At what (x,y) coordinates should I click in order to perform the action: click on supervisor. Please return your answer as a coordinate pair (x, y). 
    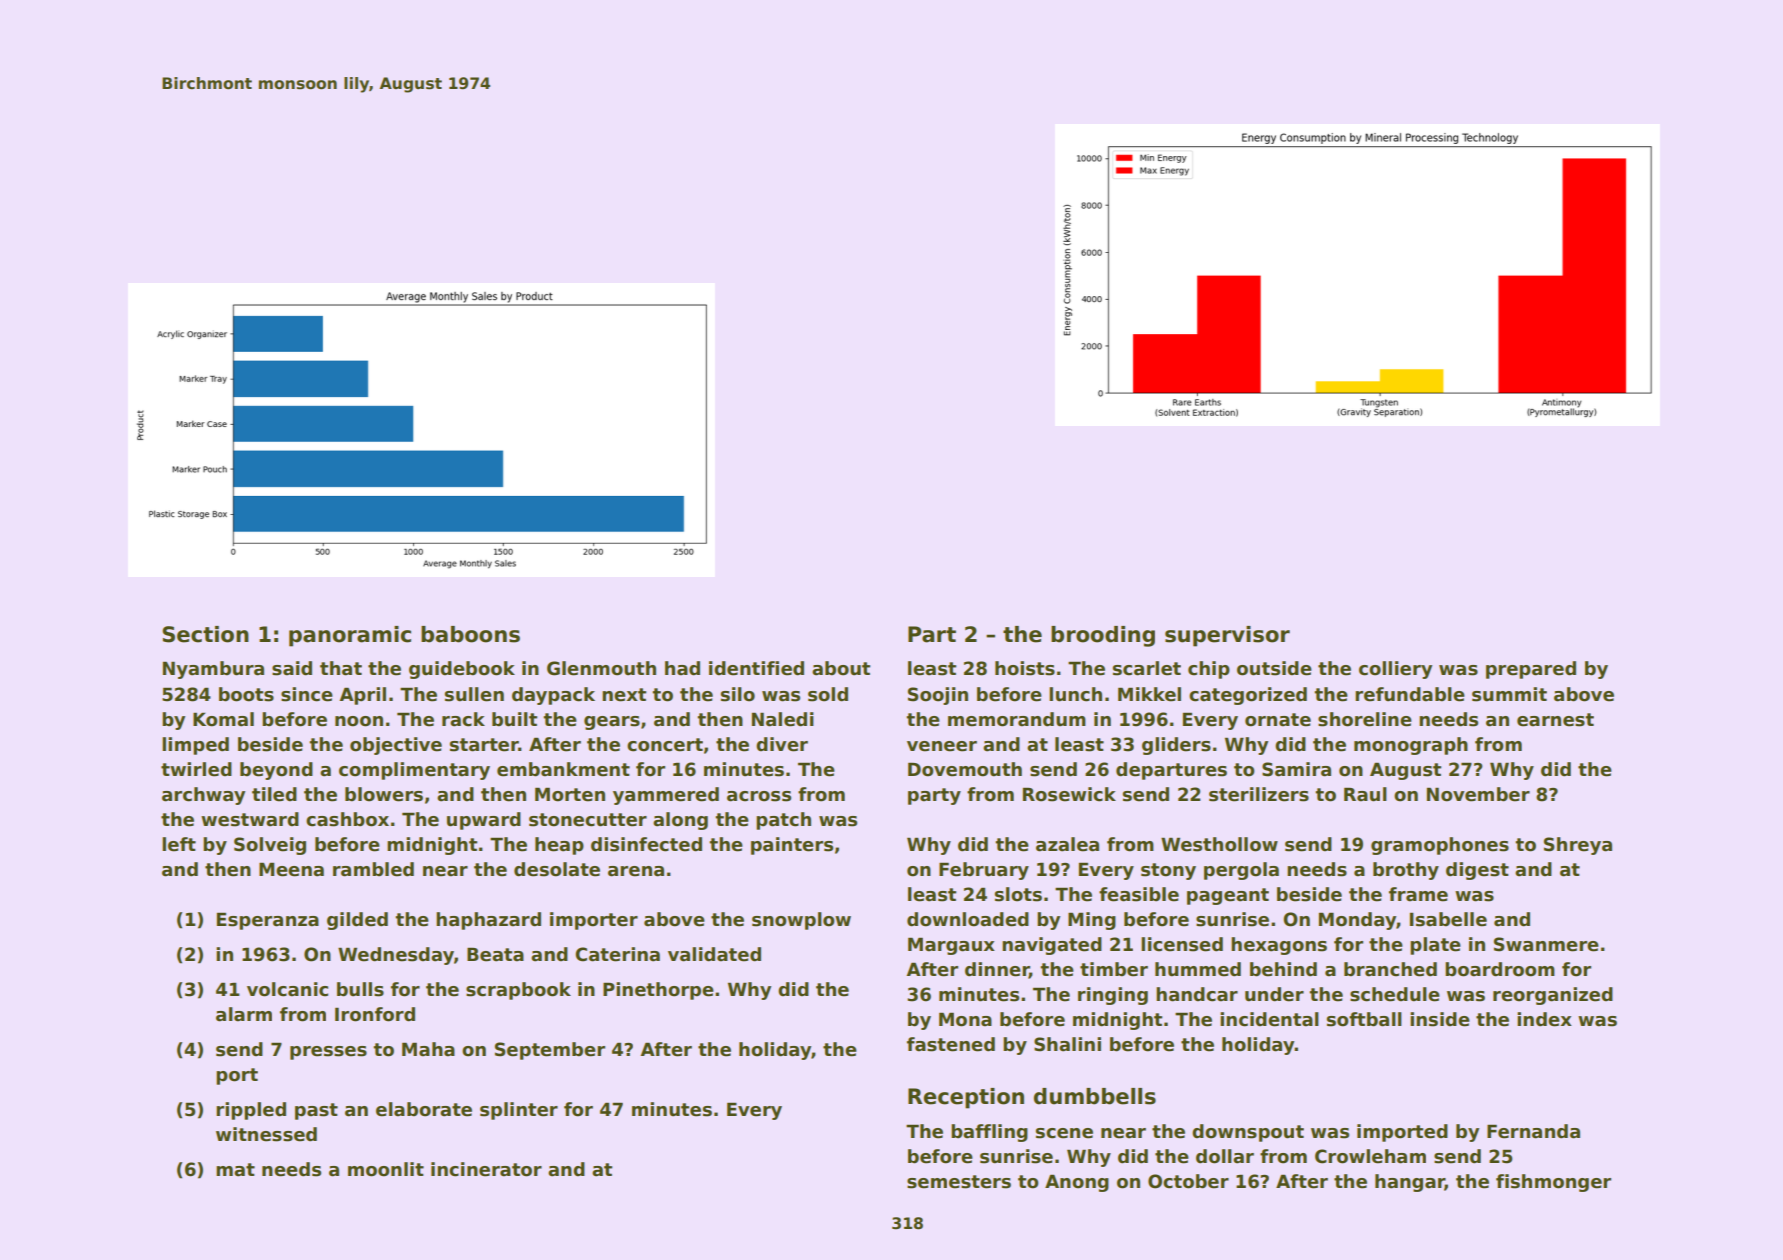
    Looking at the image, I should click on (1227, 636).
